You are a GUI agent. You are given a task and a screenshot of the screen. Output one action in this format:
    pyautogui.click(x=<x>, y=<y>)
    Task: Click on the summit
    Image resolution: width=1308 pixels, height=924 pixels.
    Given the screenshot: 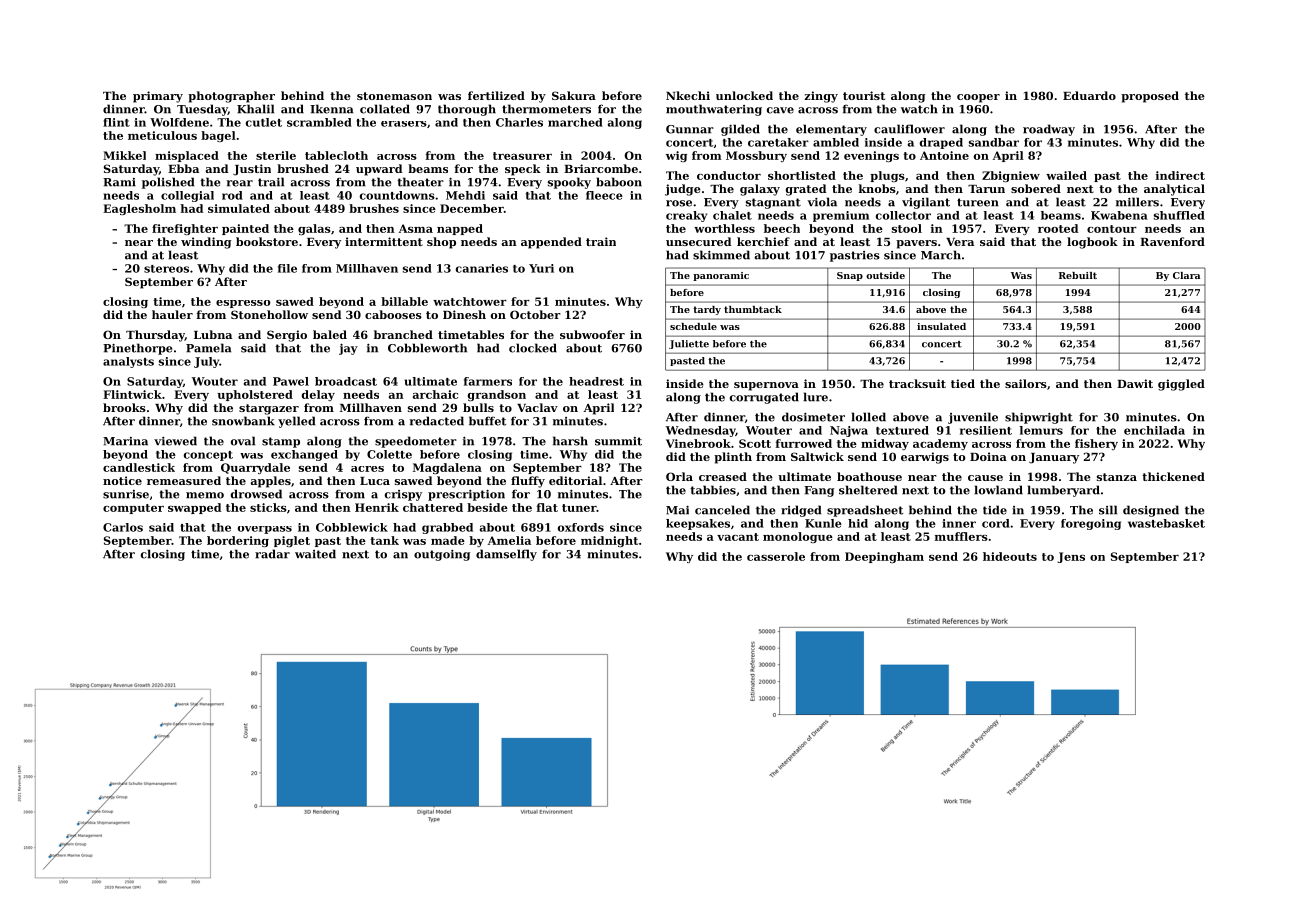 What is the action you would take?
    pyautogui.click(x=618, y=441)
